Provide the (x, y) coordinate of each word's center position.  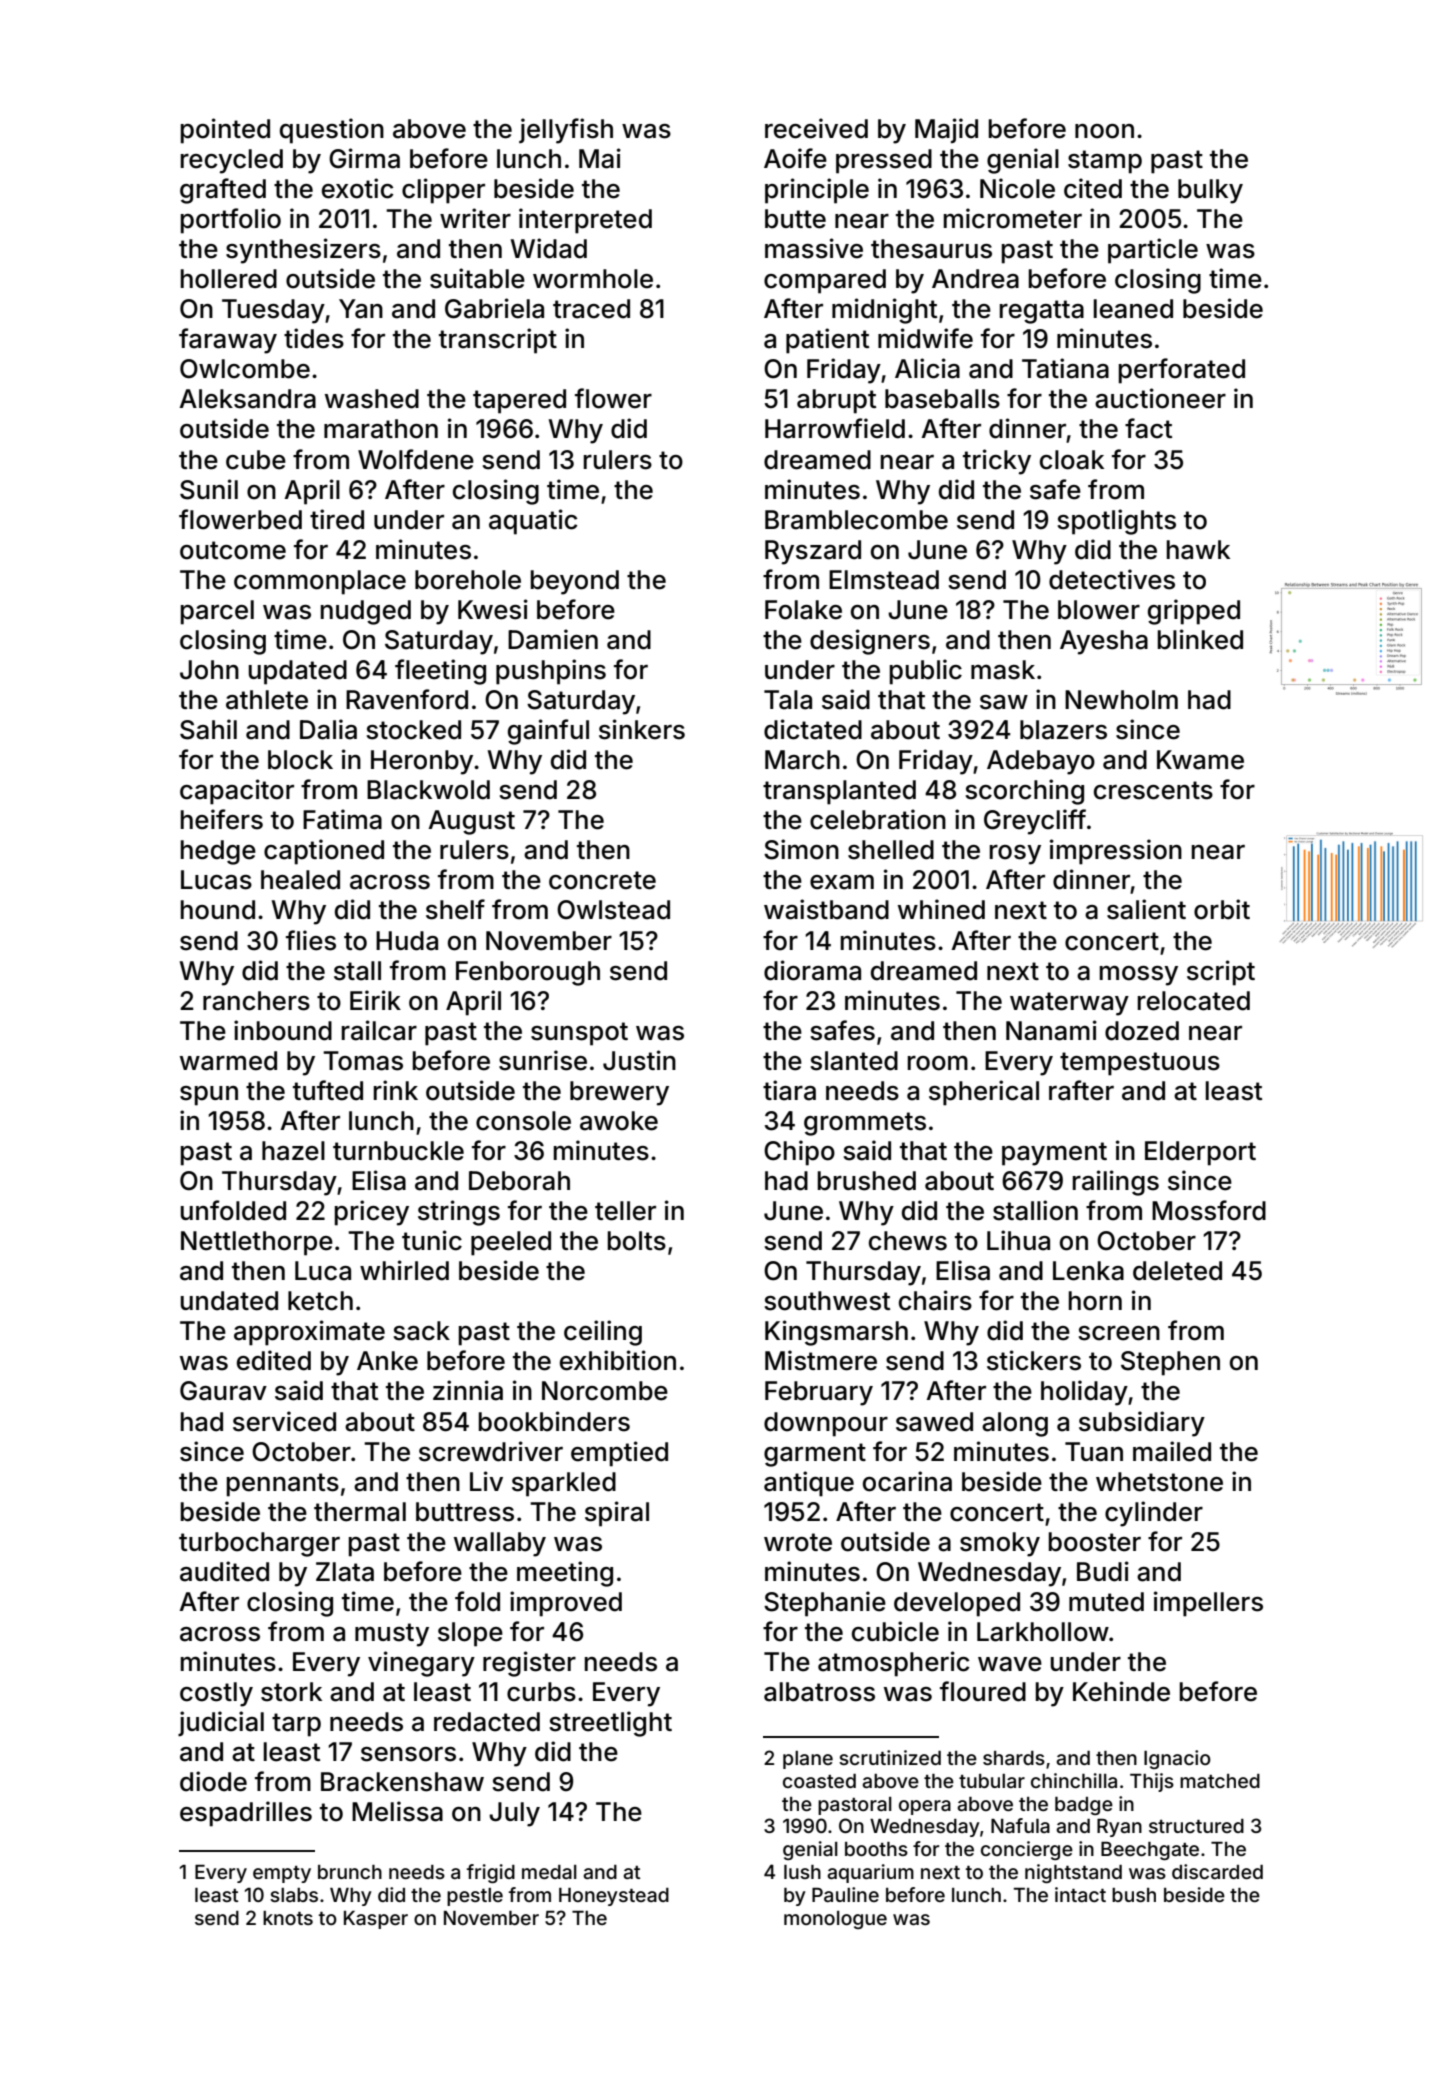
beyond (575, 582)
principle (817, 191)
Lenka (1088, 1271)
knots (288, 1918)
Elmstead (884, 580)
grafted (223, 191)
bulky (1210, 191)
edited (274, 1360)
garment (815, 1455)
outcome (233, 550)
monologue (835, 1920)
